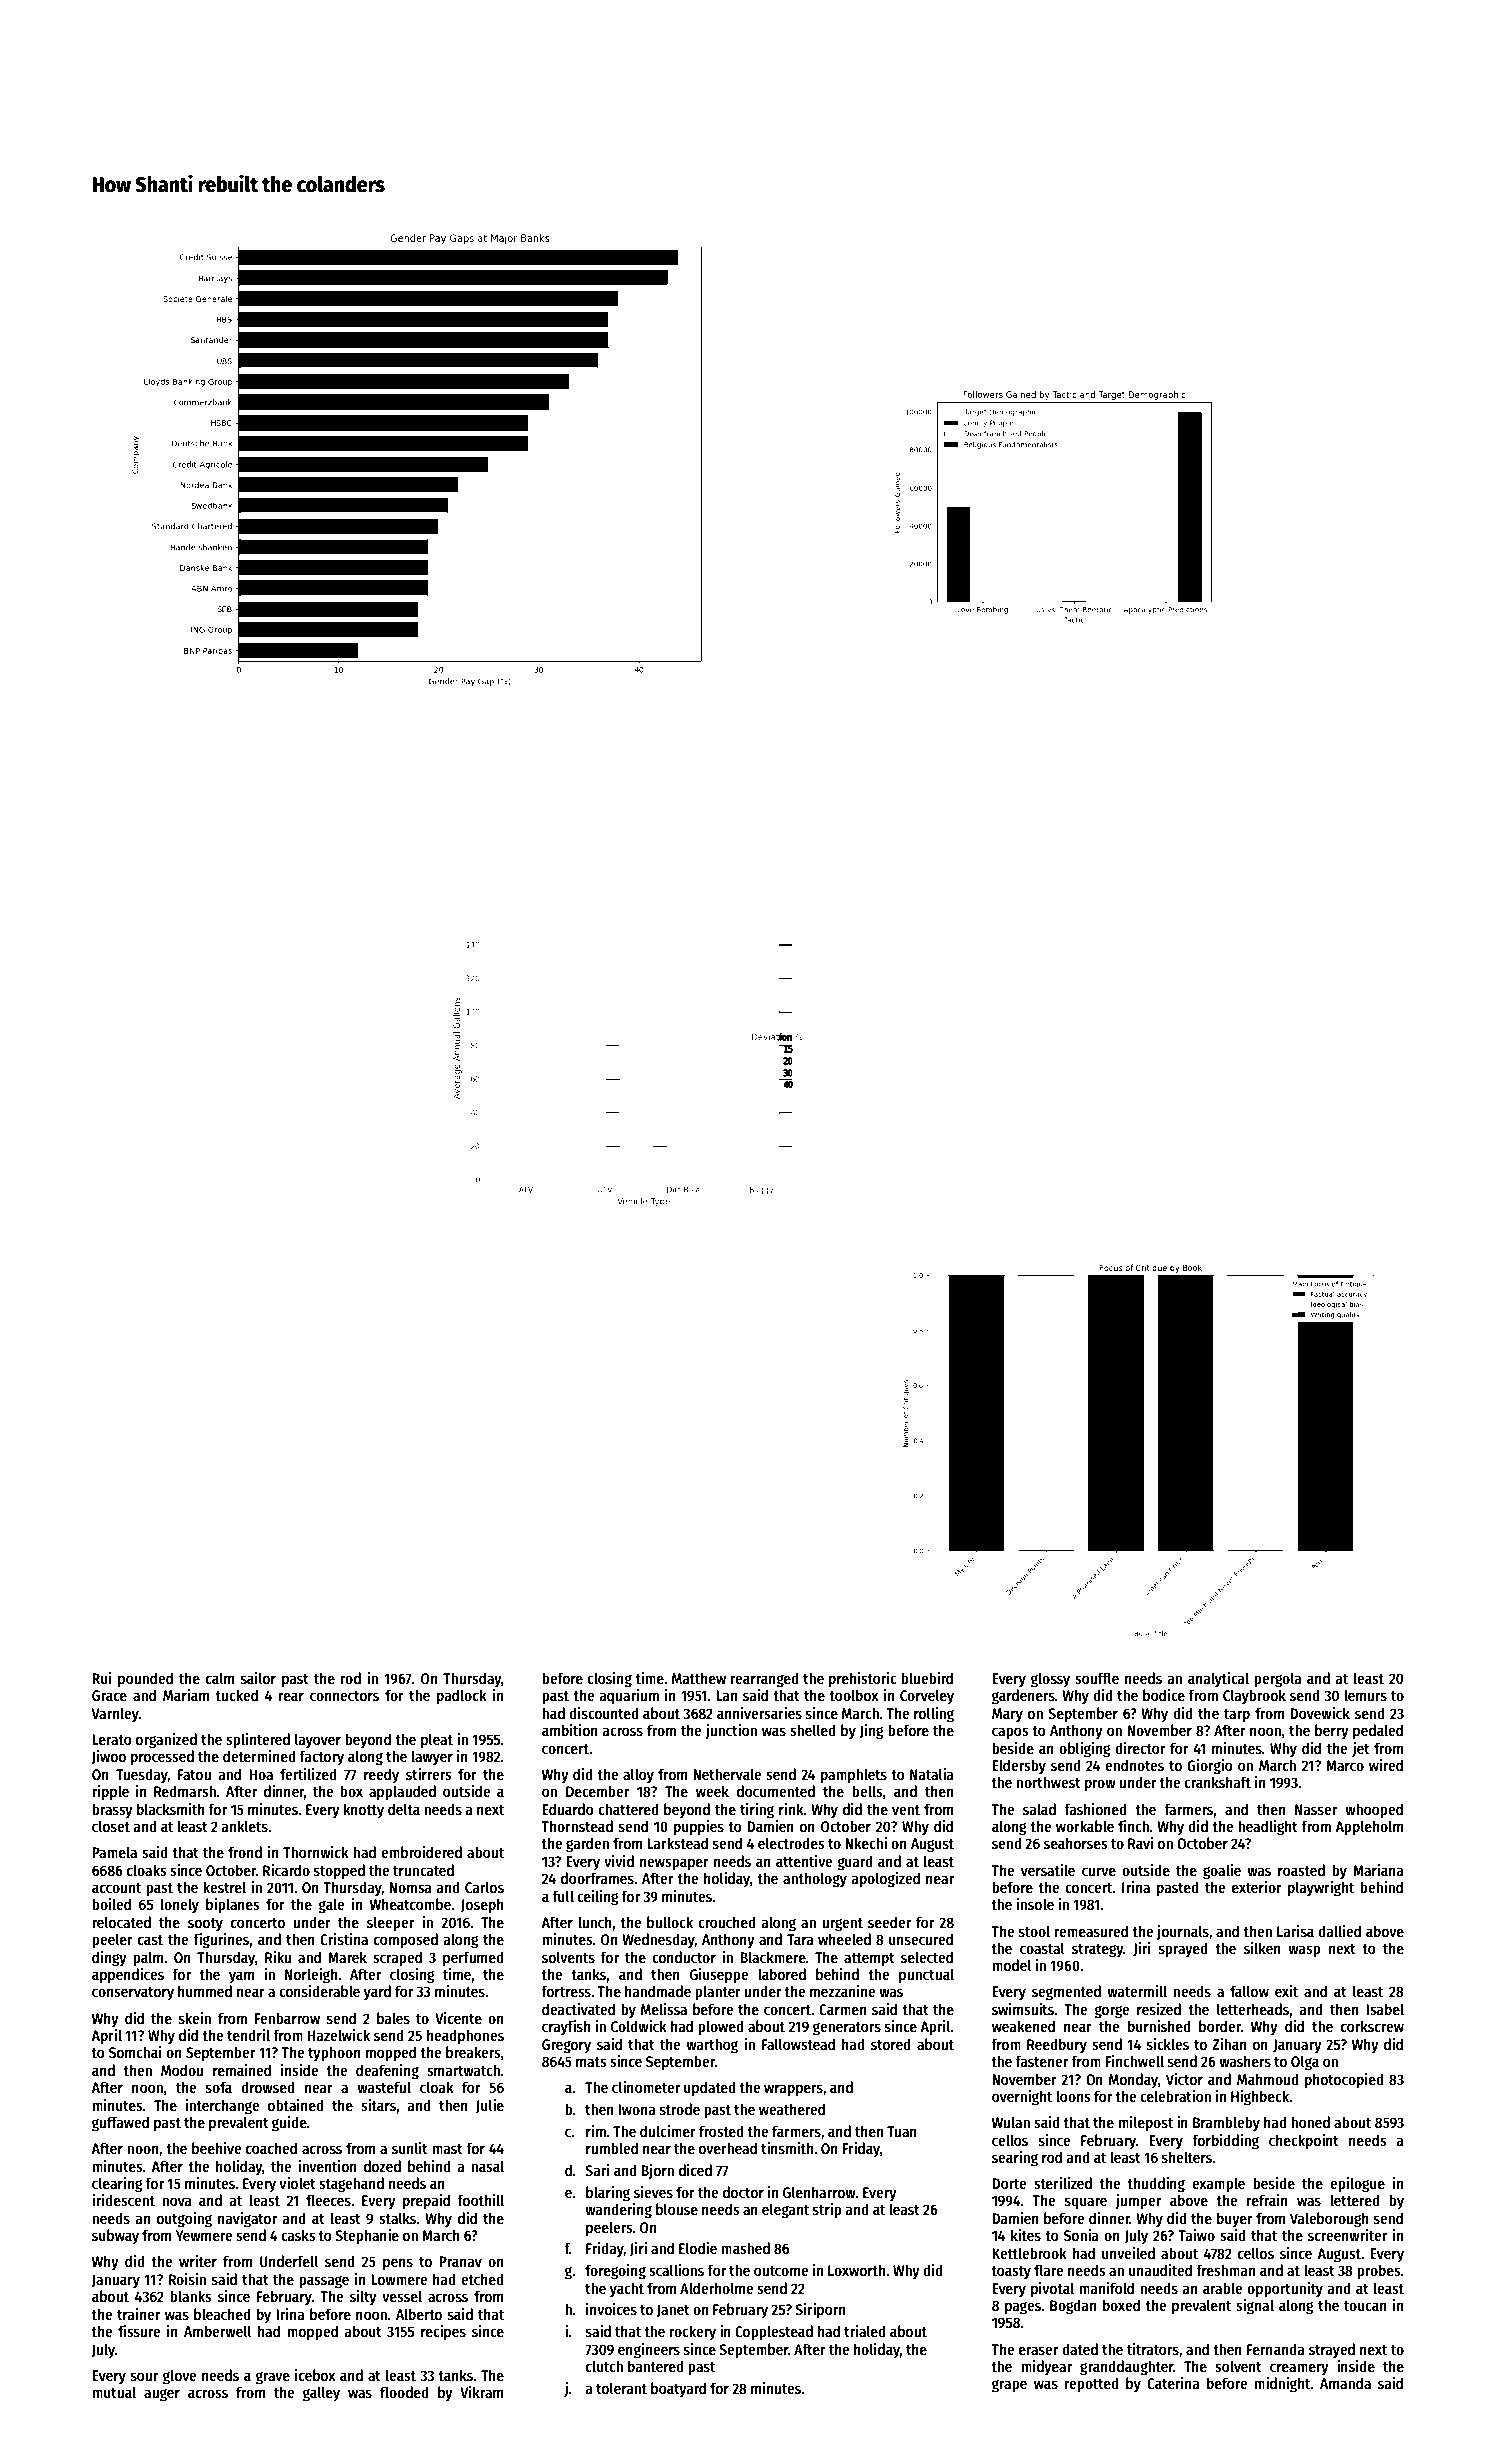  Describe the element at coordinates (221, 1941) in the image. I see `figurines` at that location.
